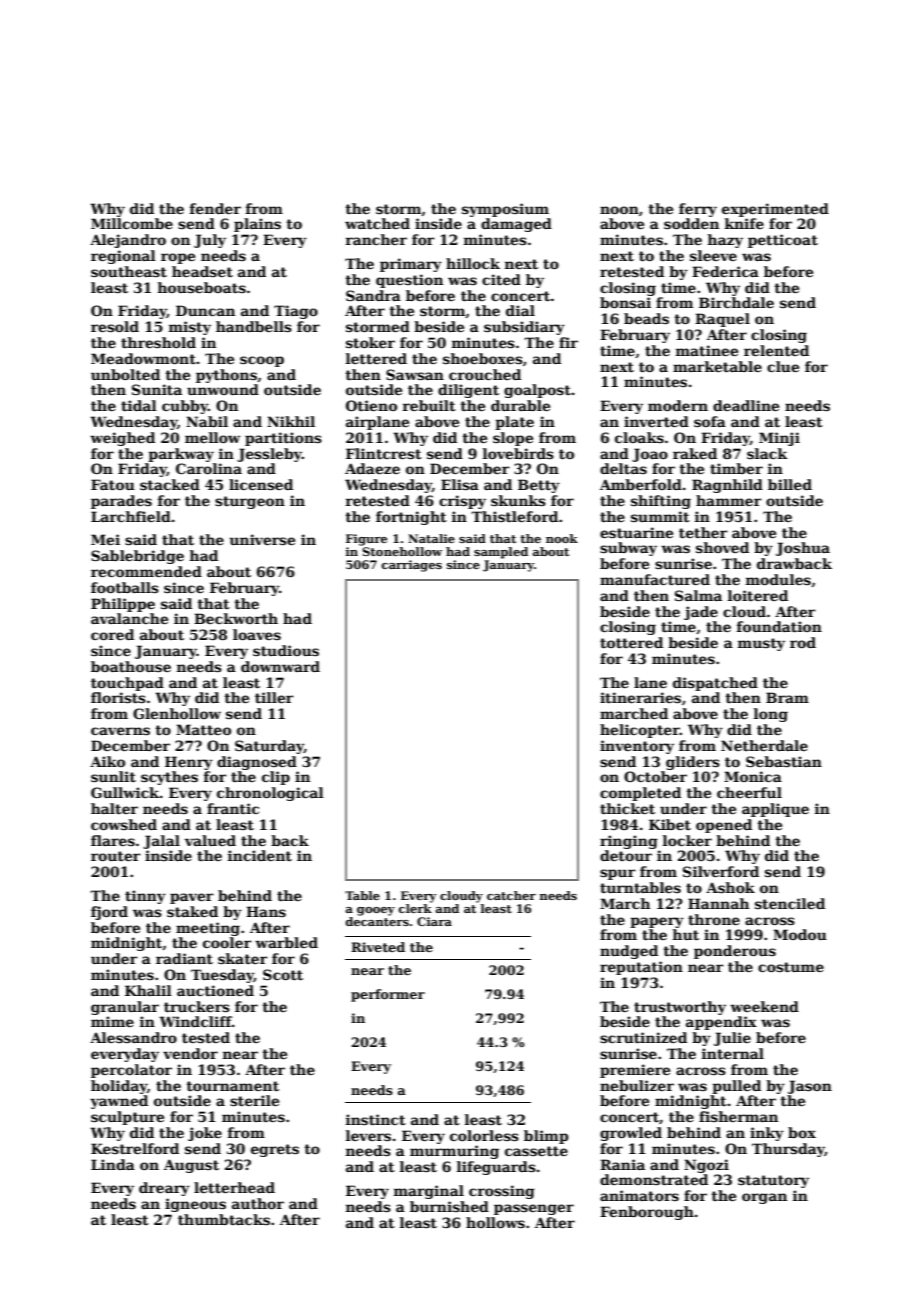 Image resolution: width=924 pixels, height=1308 pixels. I want to click on Raquel, so click(722, 320).
